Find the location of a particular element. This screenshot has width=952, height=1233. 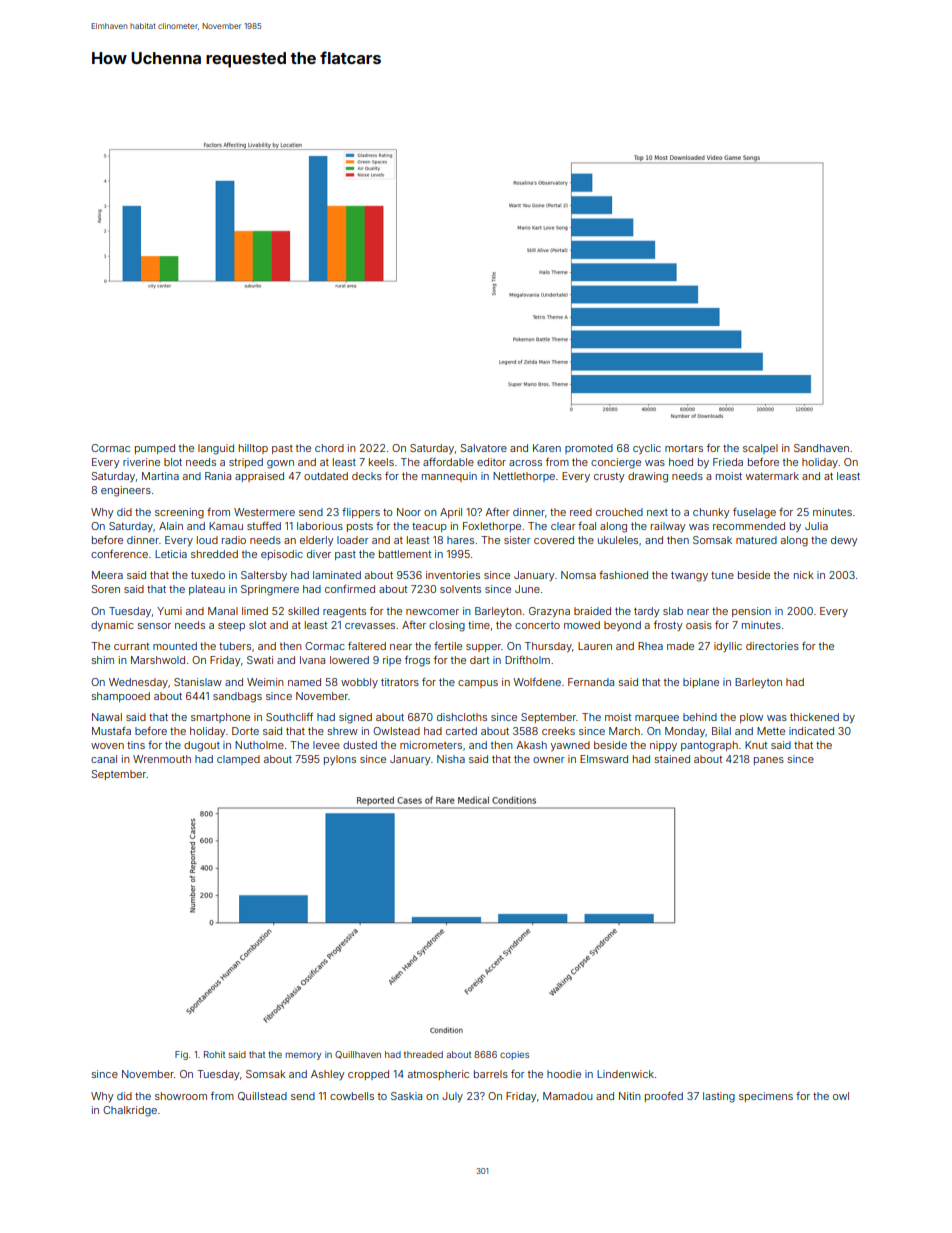

Julia is located at coordinates (816, 526).
